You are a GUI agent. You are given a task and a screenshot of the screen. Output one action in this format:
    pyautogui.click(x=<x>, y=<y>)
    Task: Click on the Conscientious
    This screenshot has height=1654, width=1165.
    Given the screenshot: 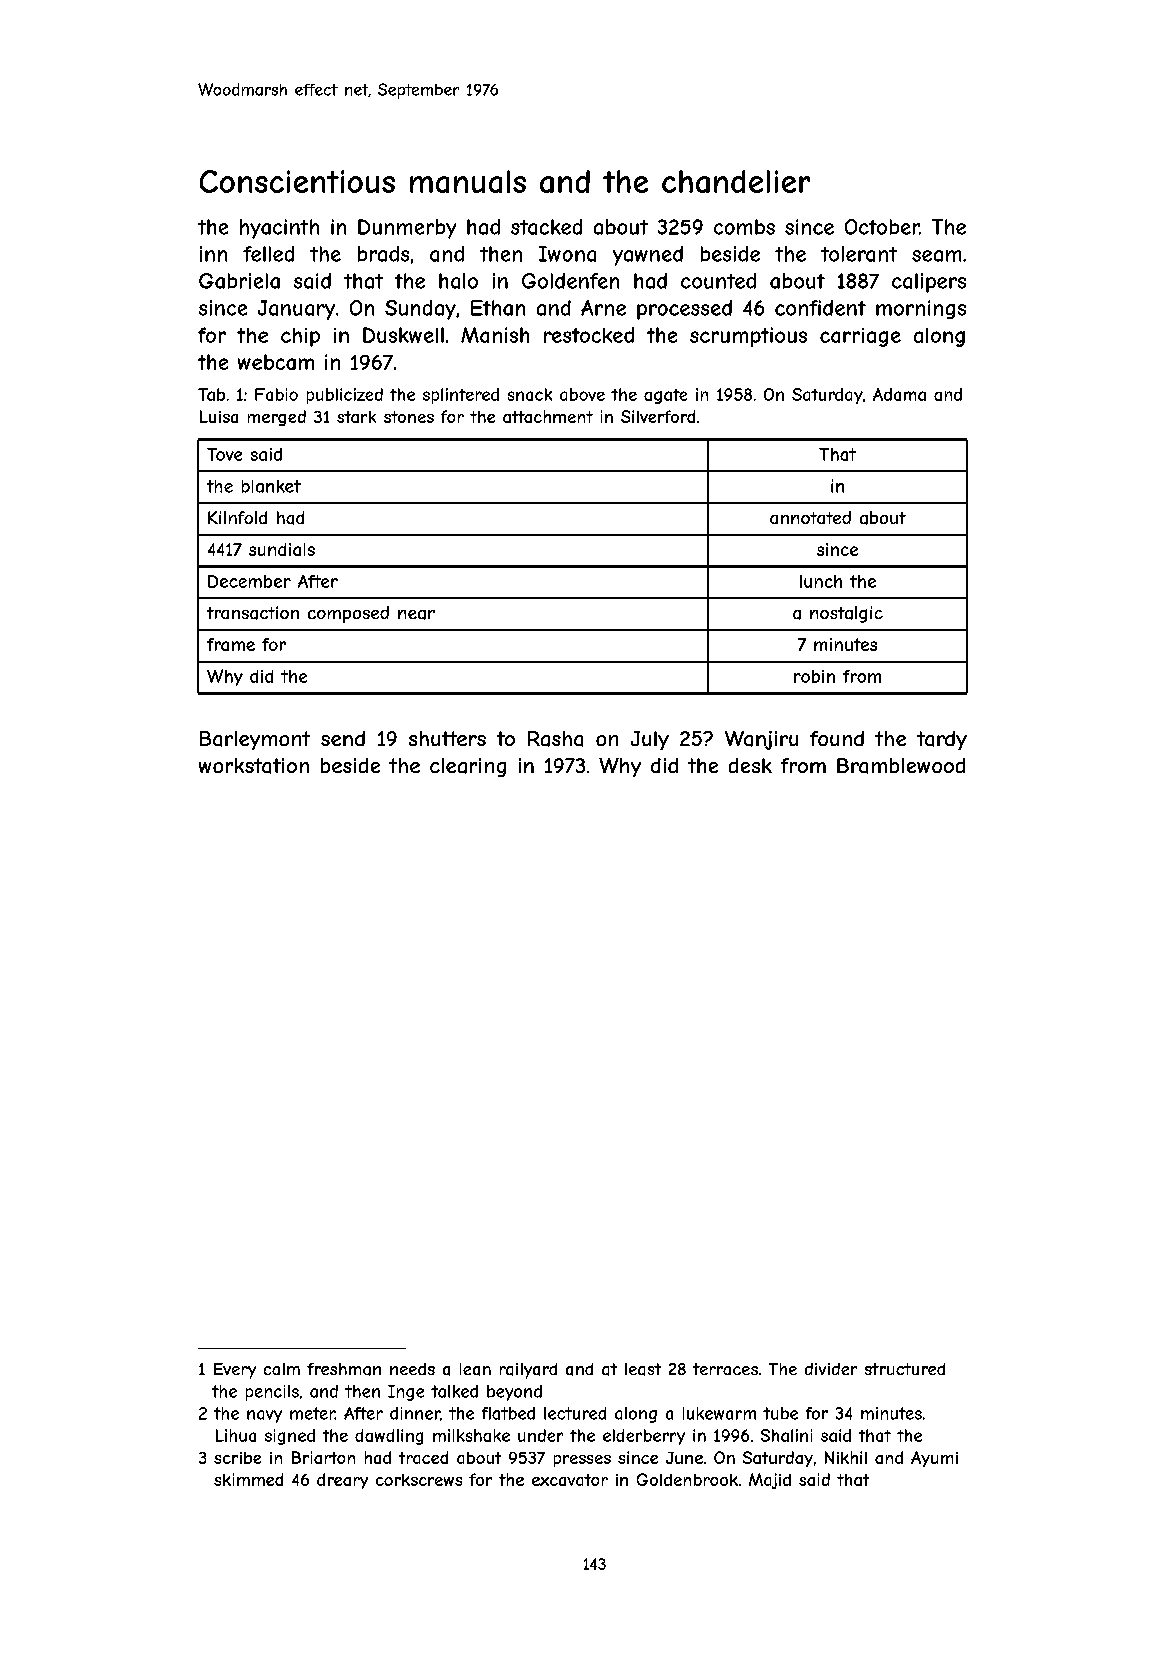 What is the action you would take?
    pyautogui.click(x=297, y=181)
